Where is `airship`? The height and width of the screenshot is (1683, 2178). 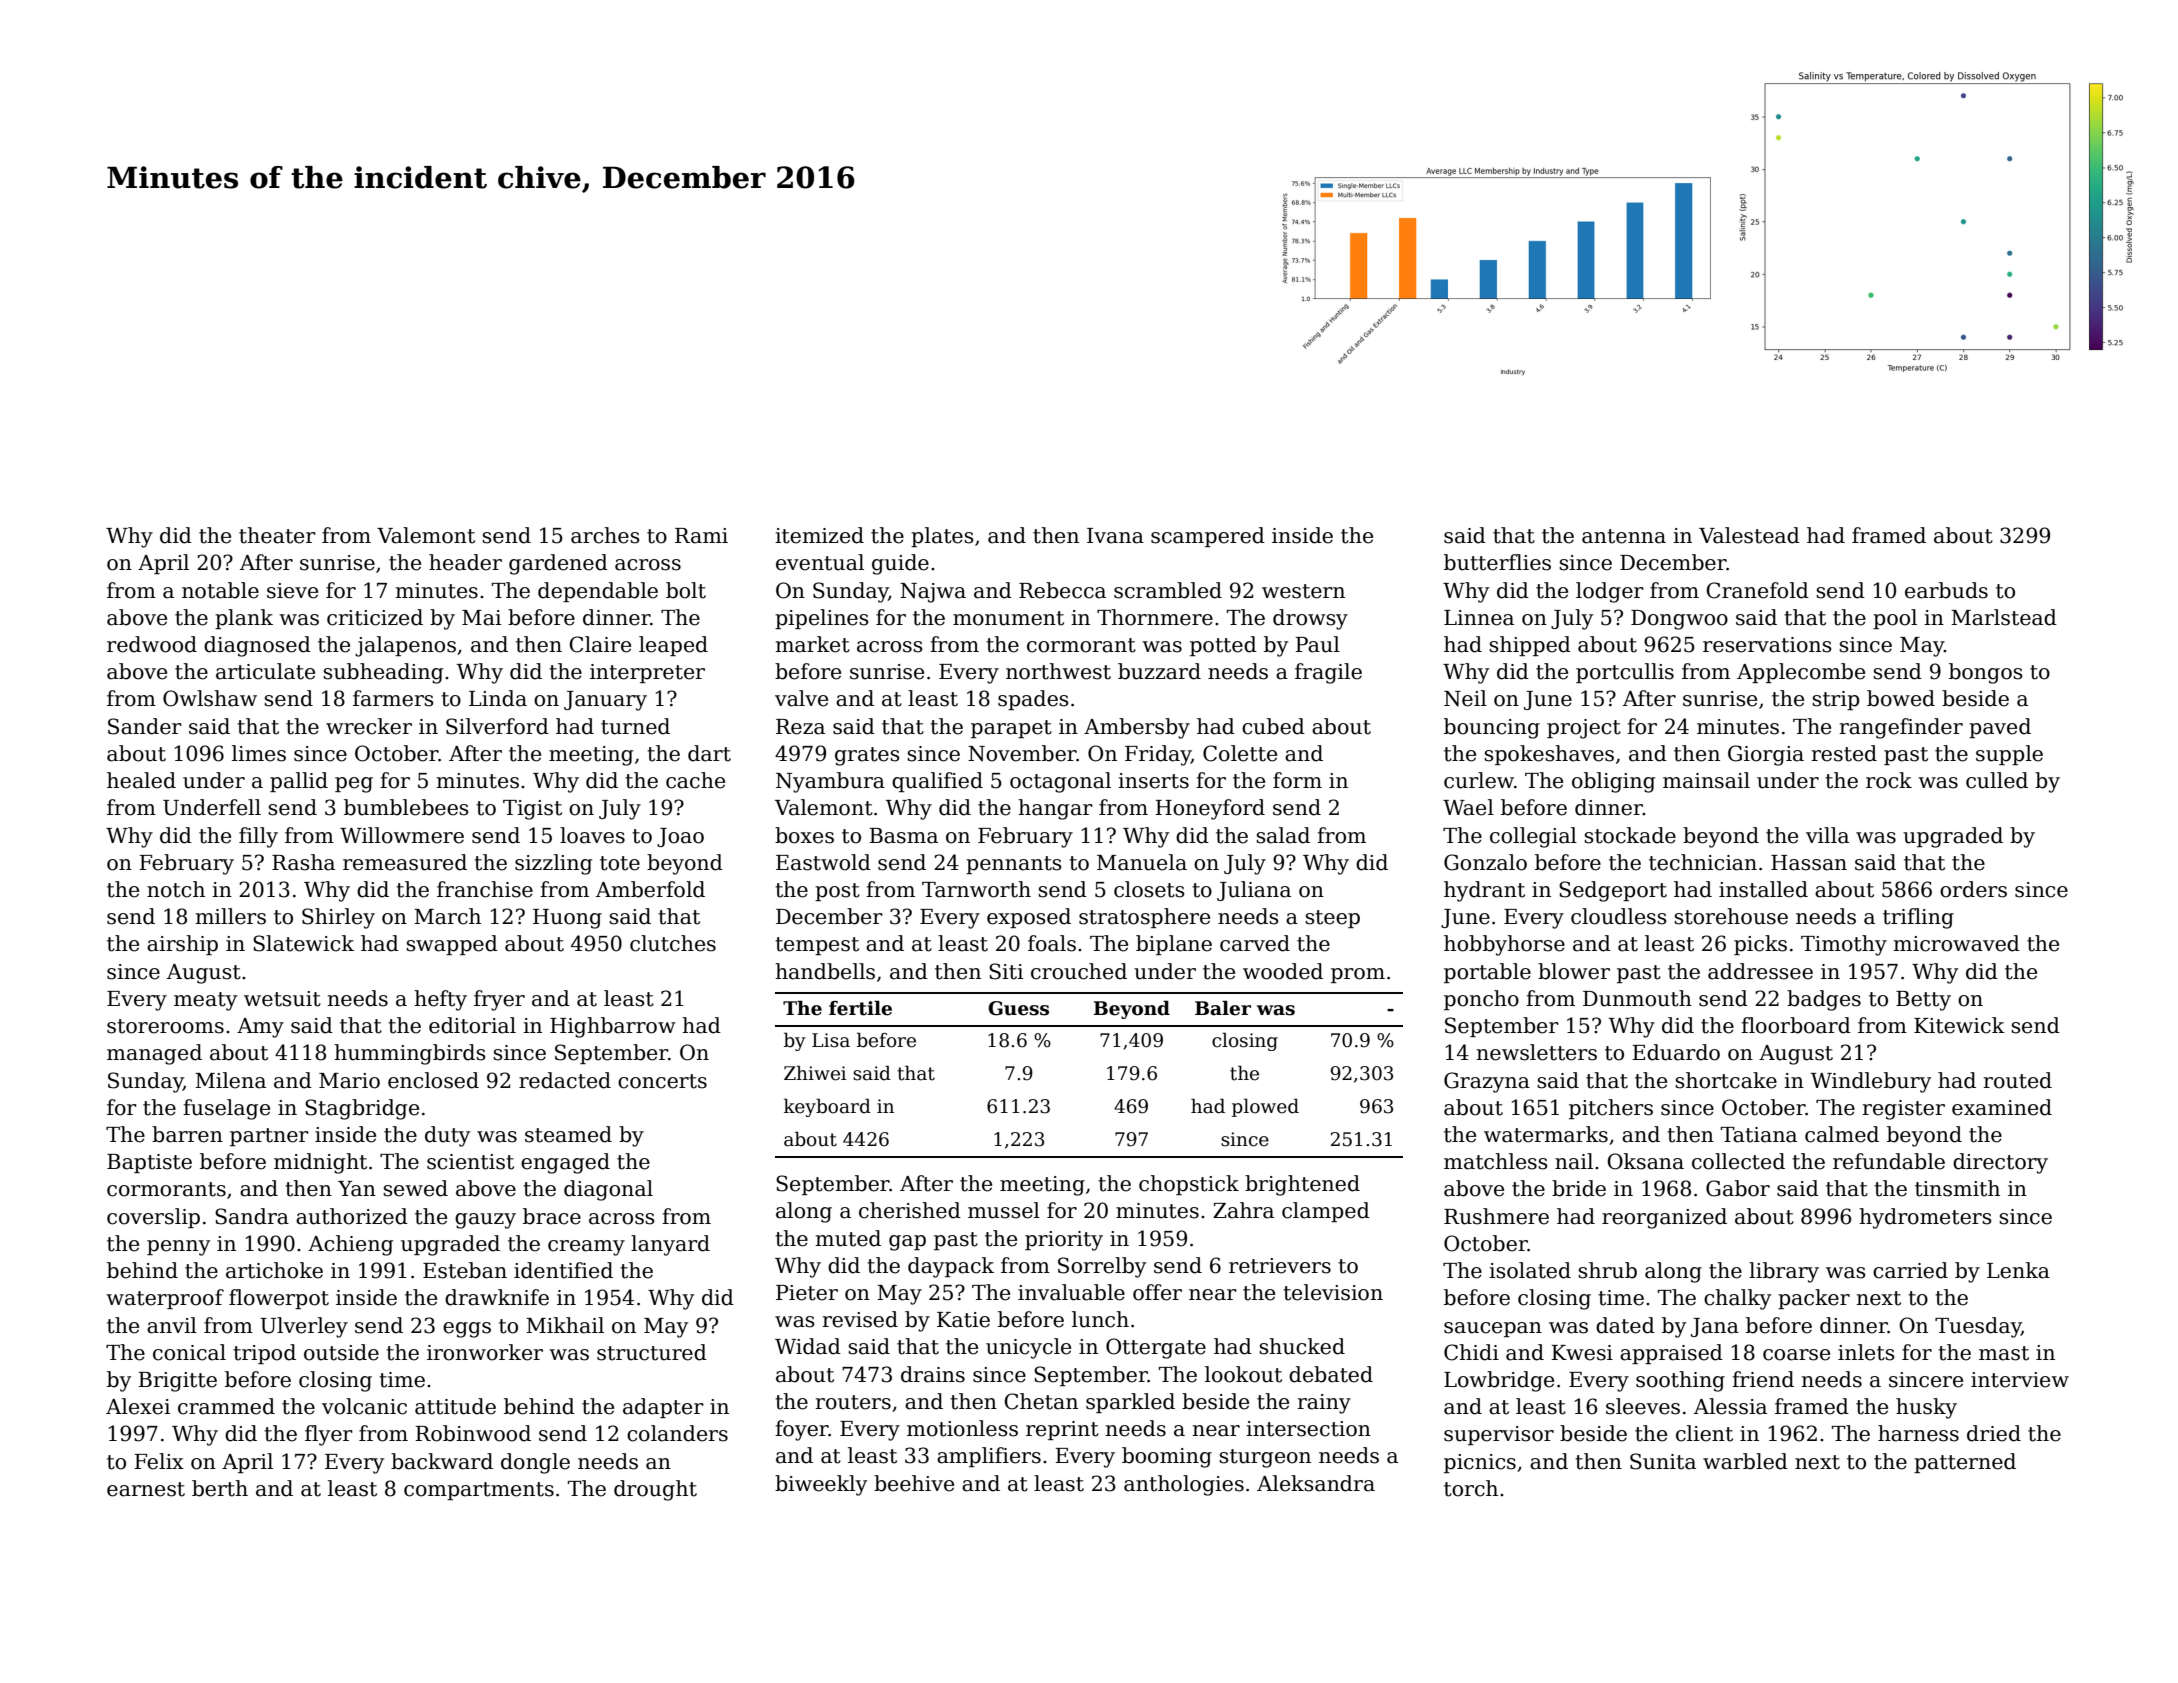
airship is located at coordinates (182, 945).
